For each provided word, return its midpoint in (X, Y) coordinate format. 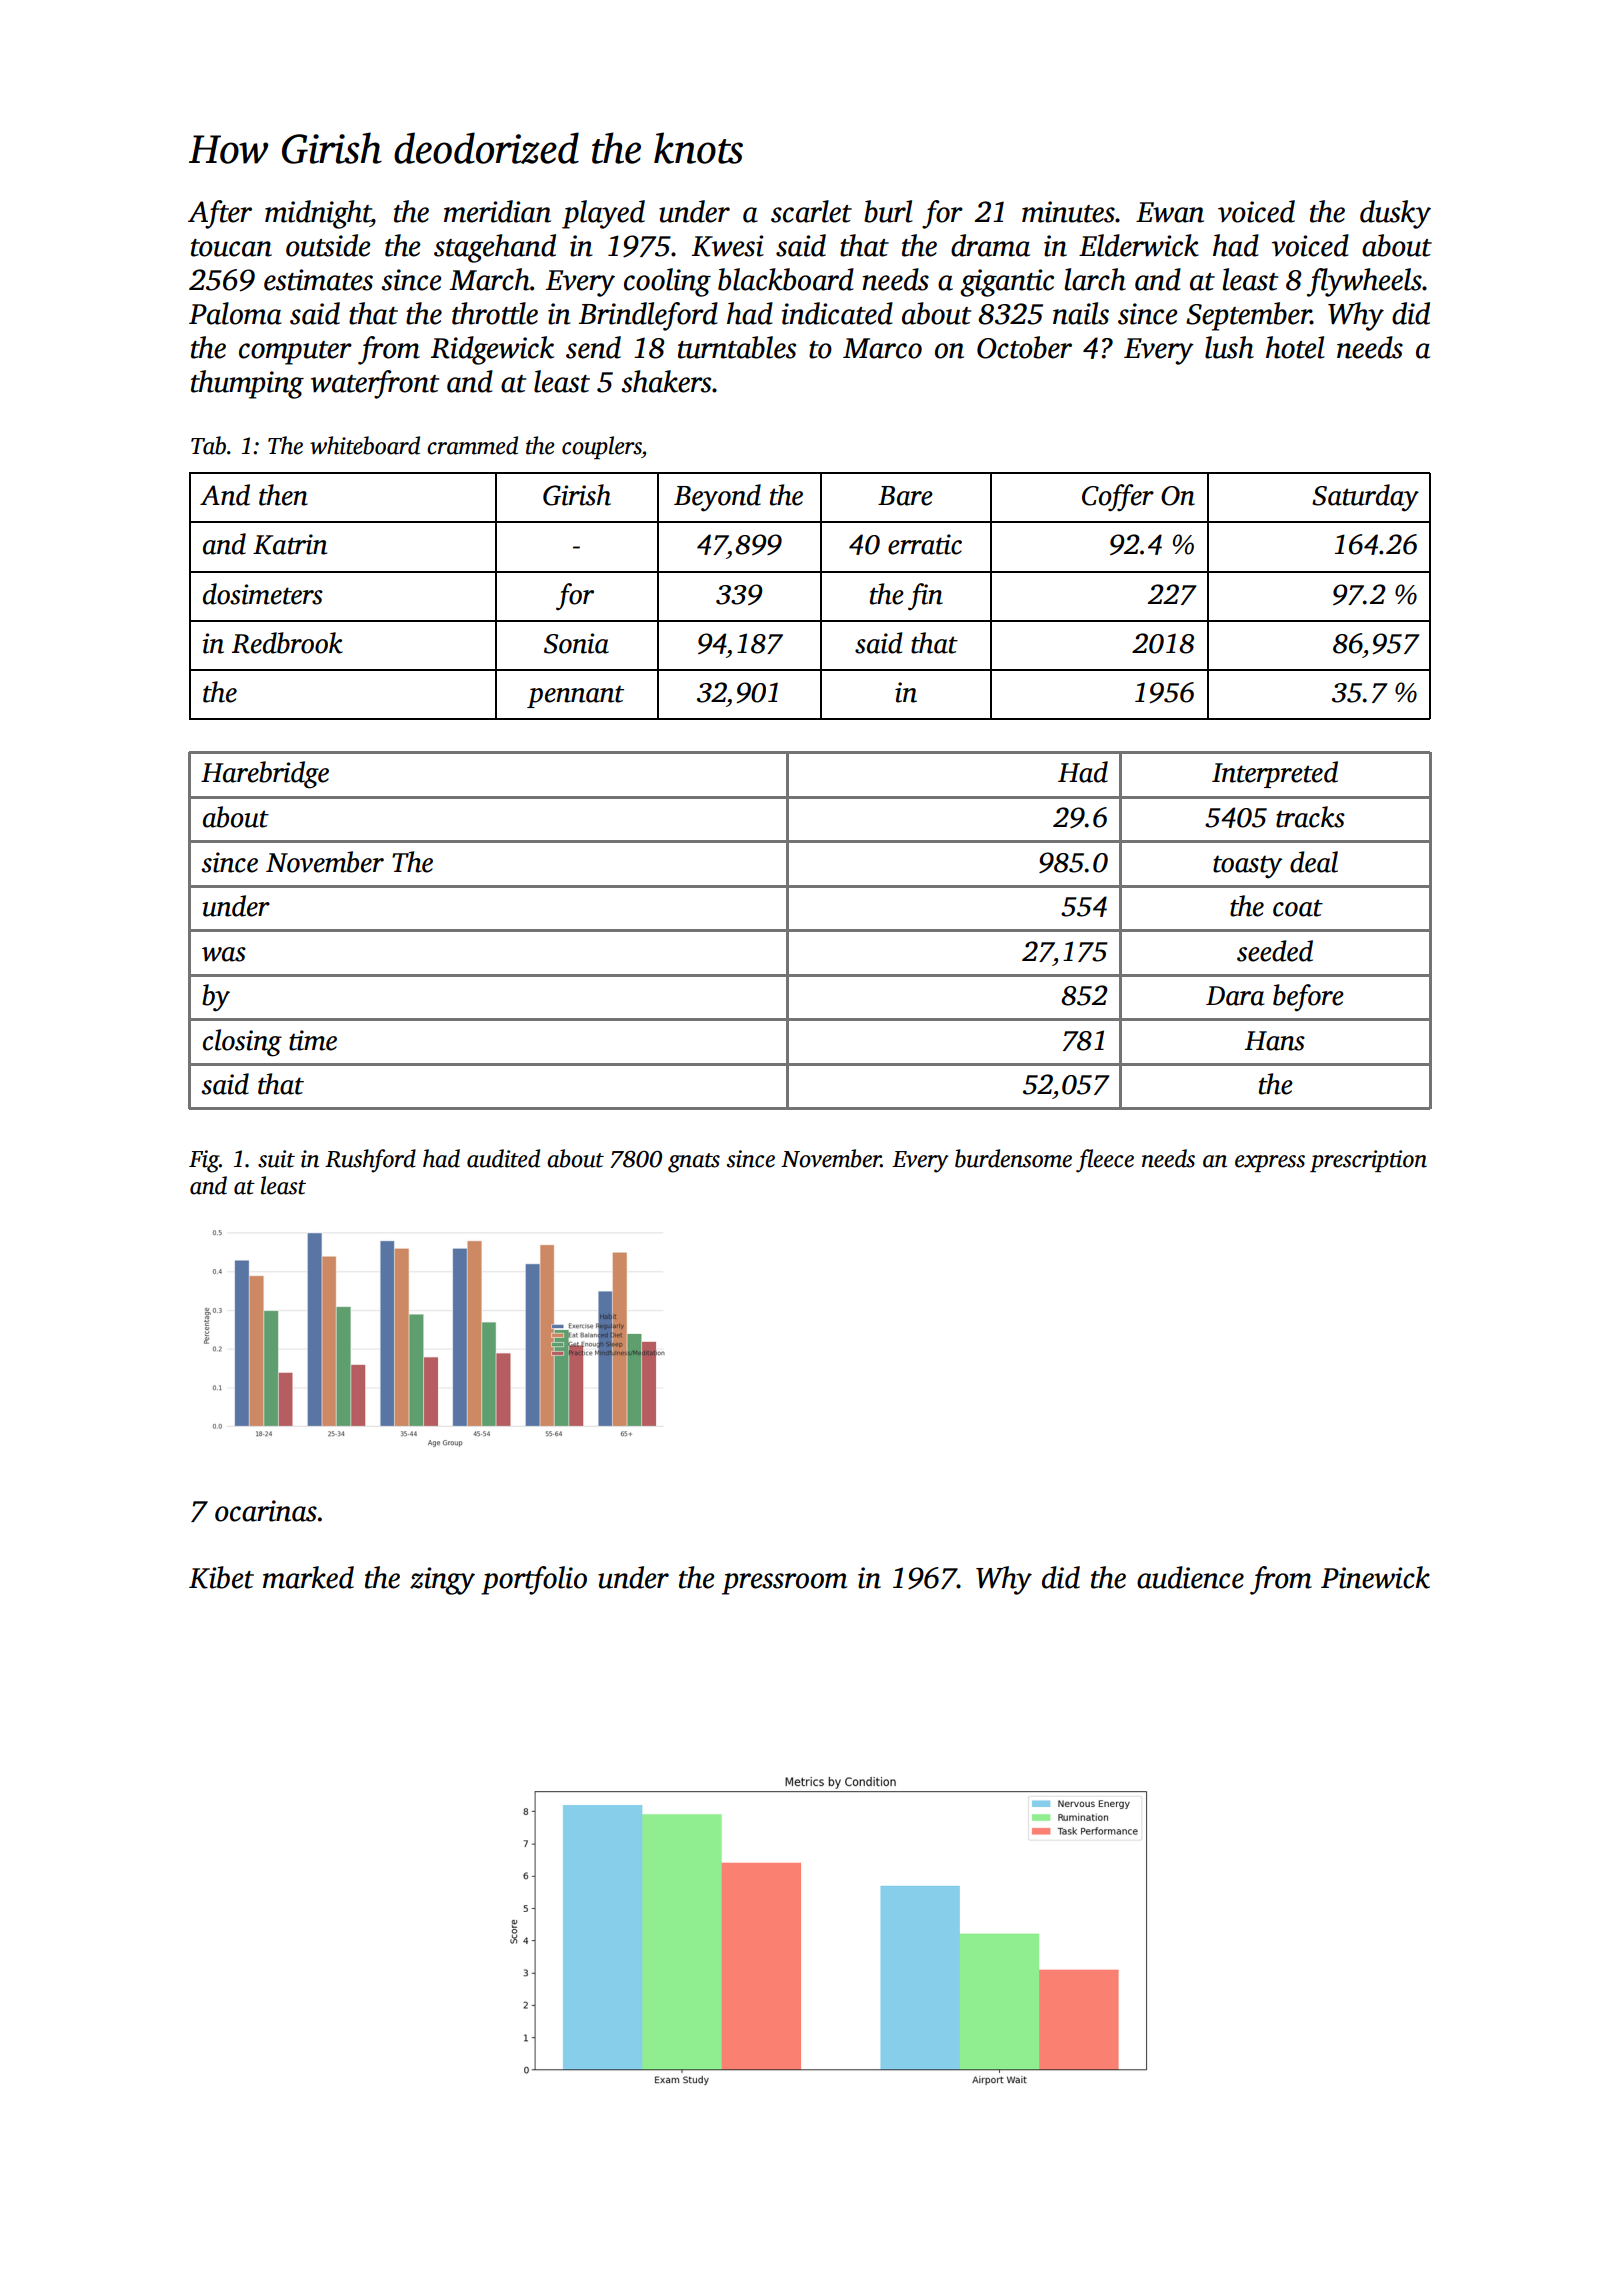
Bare (905, 496)
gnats (694, 1163)
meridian (497, 211)
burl (888, 211)
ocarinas (266, 1511)
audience (1190, 1577)
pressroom (784, 1584)
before (1308, 998)
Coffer (1118, 498)
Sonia (576, 643)
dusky (1395, 214)
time (313, 1040)
